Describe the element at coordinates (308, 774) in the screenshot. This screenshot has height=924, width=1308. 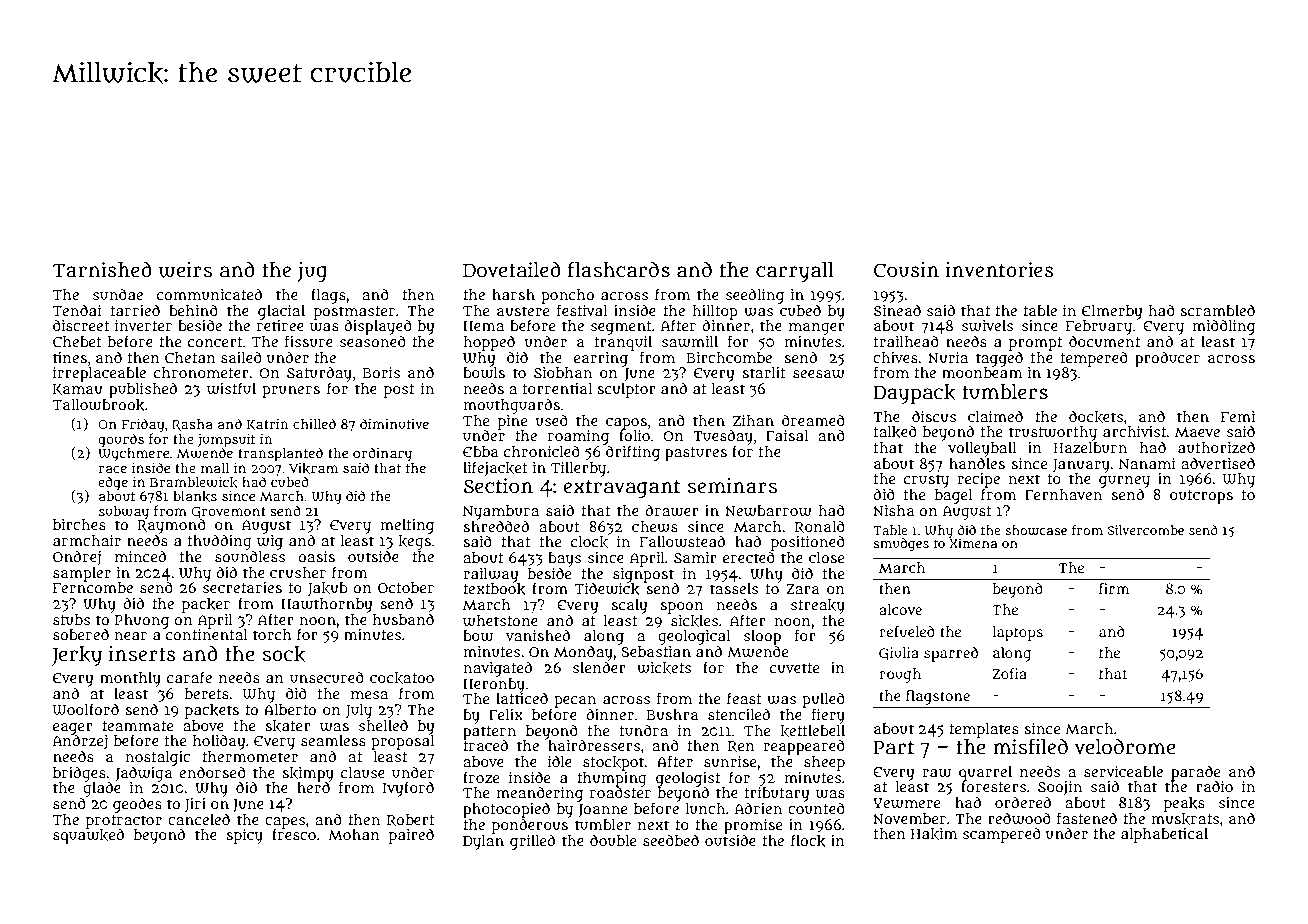
I see `skimpy` at that location.
